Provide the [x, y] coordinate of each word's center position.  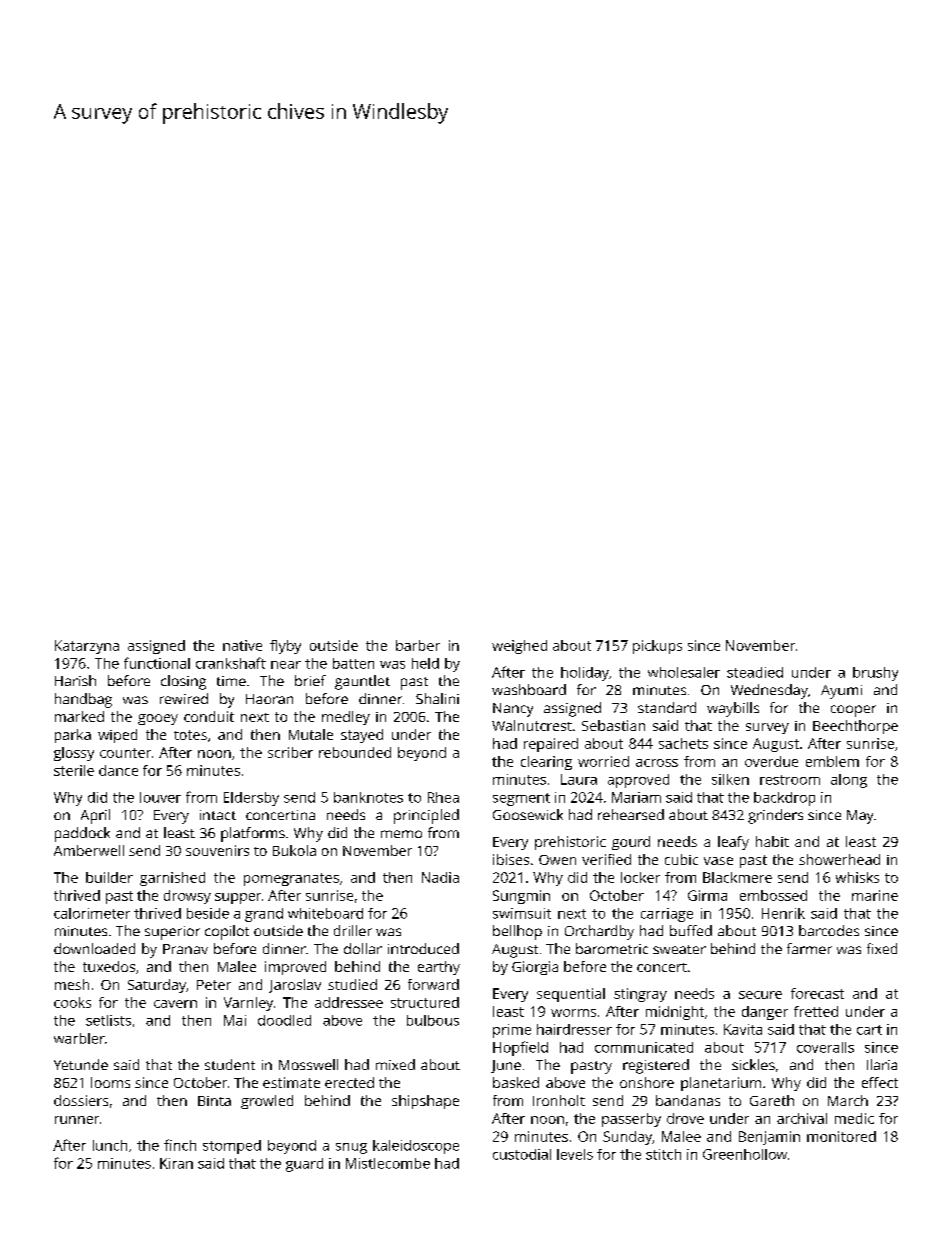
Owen [557, 860]
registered [656, 1066]
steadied [755, 672]
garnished [172, 879]
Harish [75, 680]
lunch [110, 1145]
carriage [667, 915]
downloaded [94, 948]
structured [425, 1002]
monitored [841, 1136]
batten [353, 663]
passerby [631, 1120]
